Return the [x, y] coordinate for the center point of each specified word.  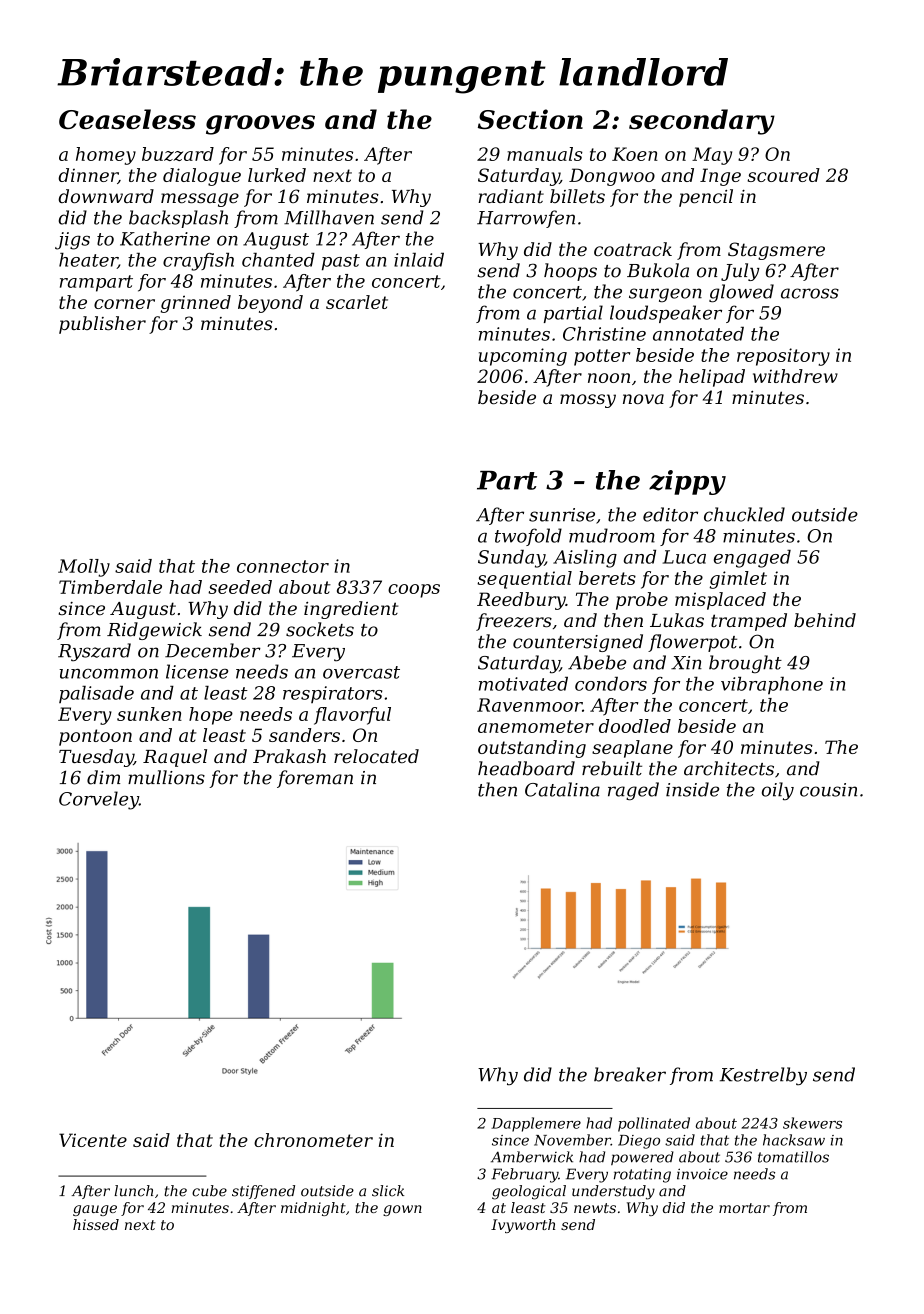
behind [825, 620]
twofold [528, 537]
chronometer [313, 1140]
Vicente [93, 1140]
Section [530, 119]
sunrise [562, 515]
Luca [684, 557]
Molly [84, 568]
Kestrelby [763, 1076]
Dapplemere [536, 1124]
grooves [260, 125]
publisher [102, 325]
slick [388, 1191]
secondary [702, 122]
